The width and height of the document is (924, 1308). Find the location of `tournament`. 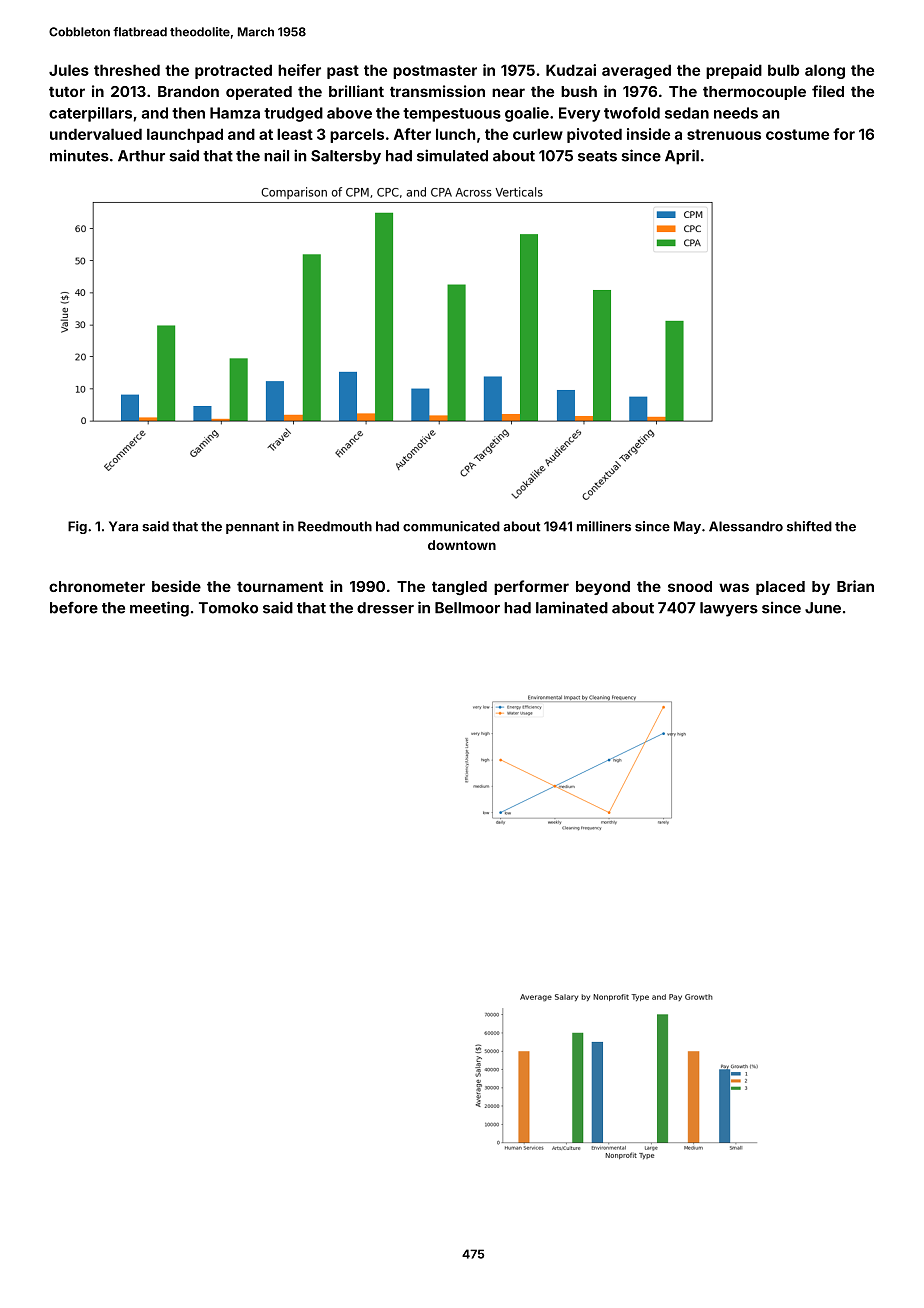

tournament is located at coordinates (280, 587).
